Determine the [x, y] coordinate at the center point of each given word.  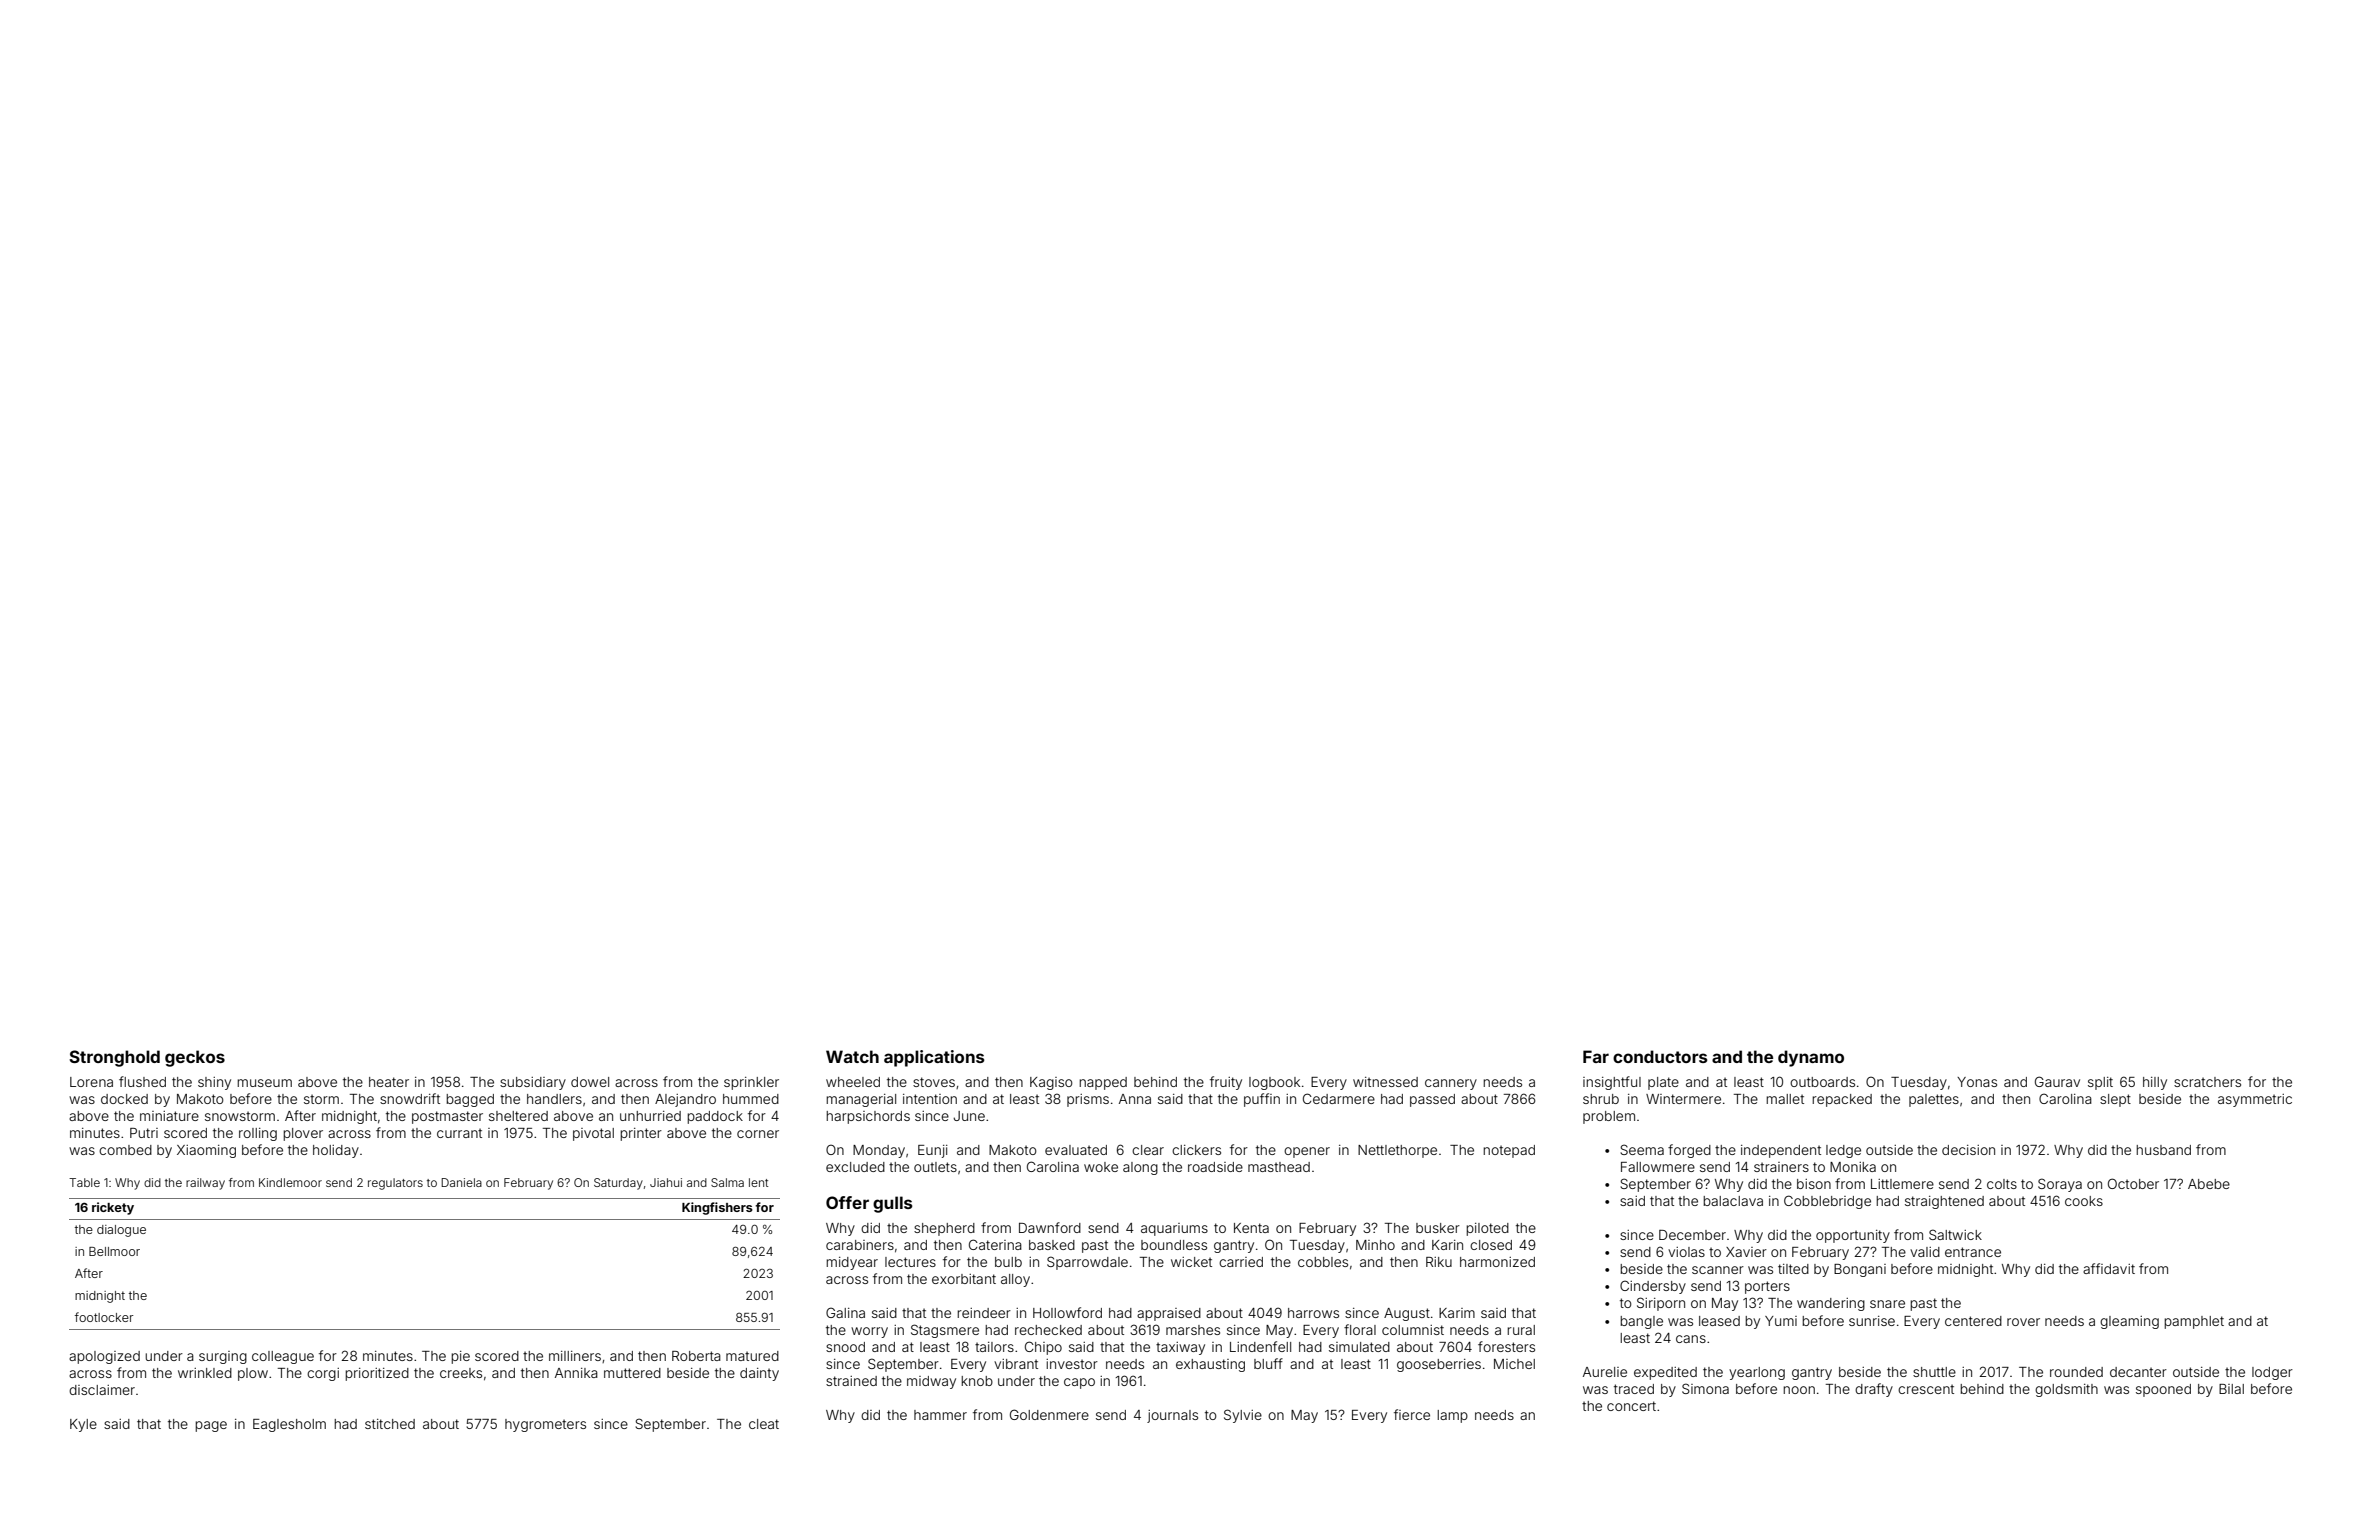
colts [2002, 1184]
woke [1101, 1167]
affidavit [2109, 1268]
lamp [1452, 1416]
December [1692, 1235]
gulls [893, 1204]
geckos [195, 1058]
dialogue [121, 1231]
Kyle [83, 1425]
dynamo [1811, 1058]
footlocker [104, 1317]
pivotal [593, 1134]
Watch [852, 1056]
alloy [1015, 1280]
